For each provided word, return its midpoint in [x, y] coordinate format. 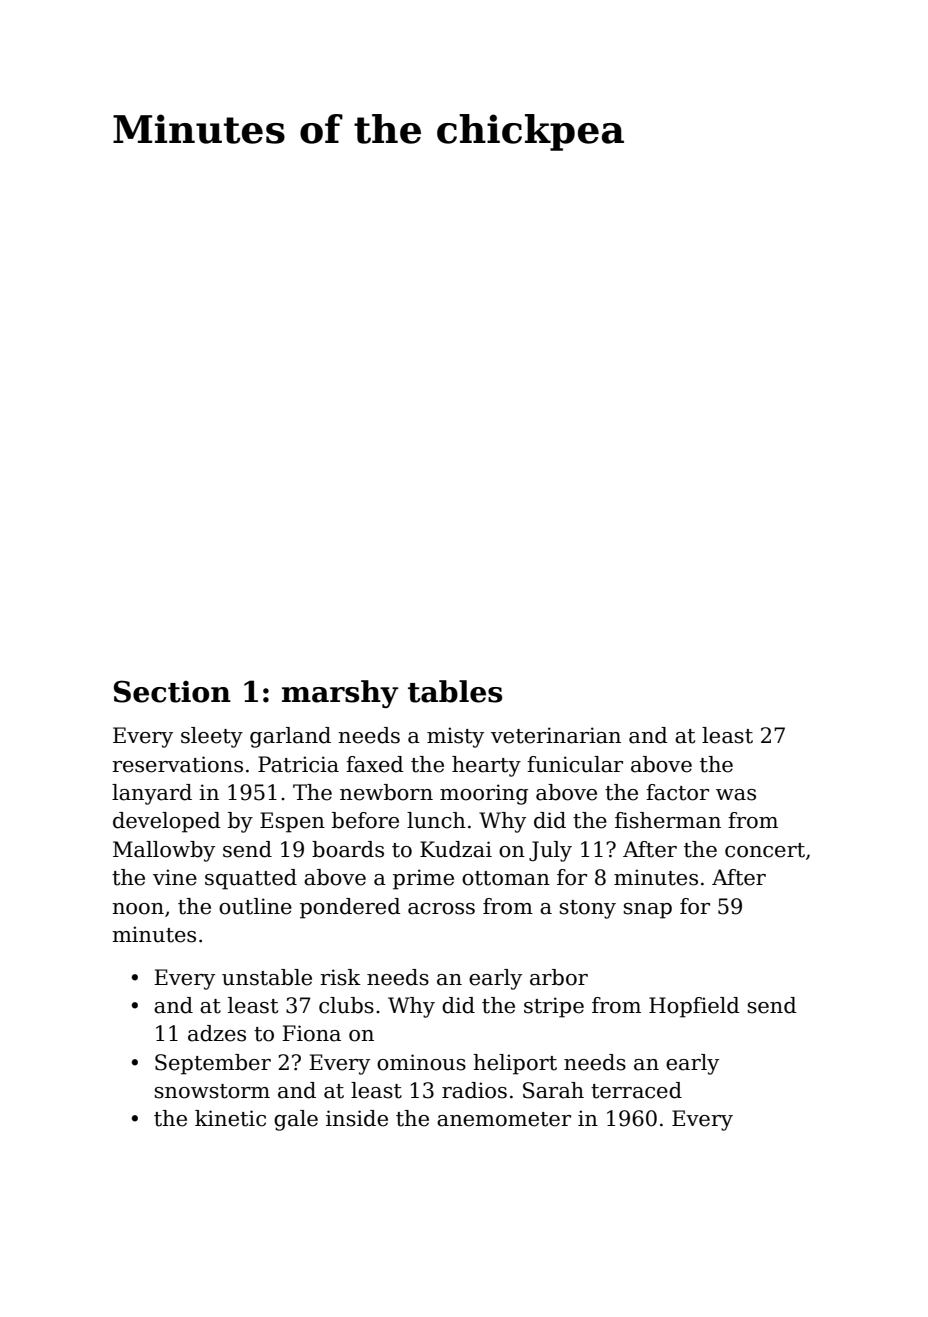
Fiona [311, 1033]
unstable [267, 977]
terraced [636, 1090]
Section [172, 691]
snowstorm [212, 1091]
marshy [340, 694]
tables [455, 691]
